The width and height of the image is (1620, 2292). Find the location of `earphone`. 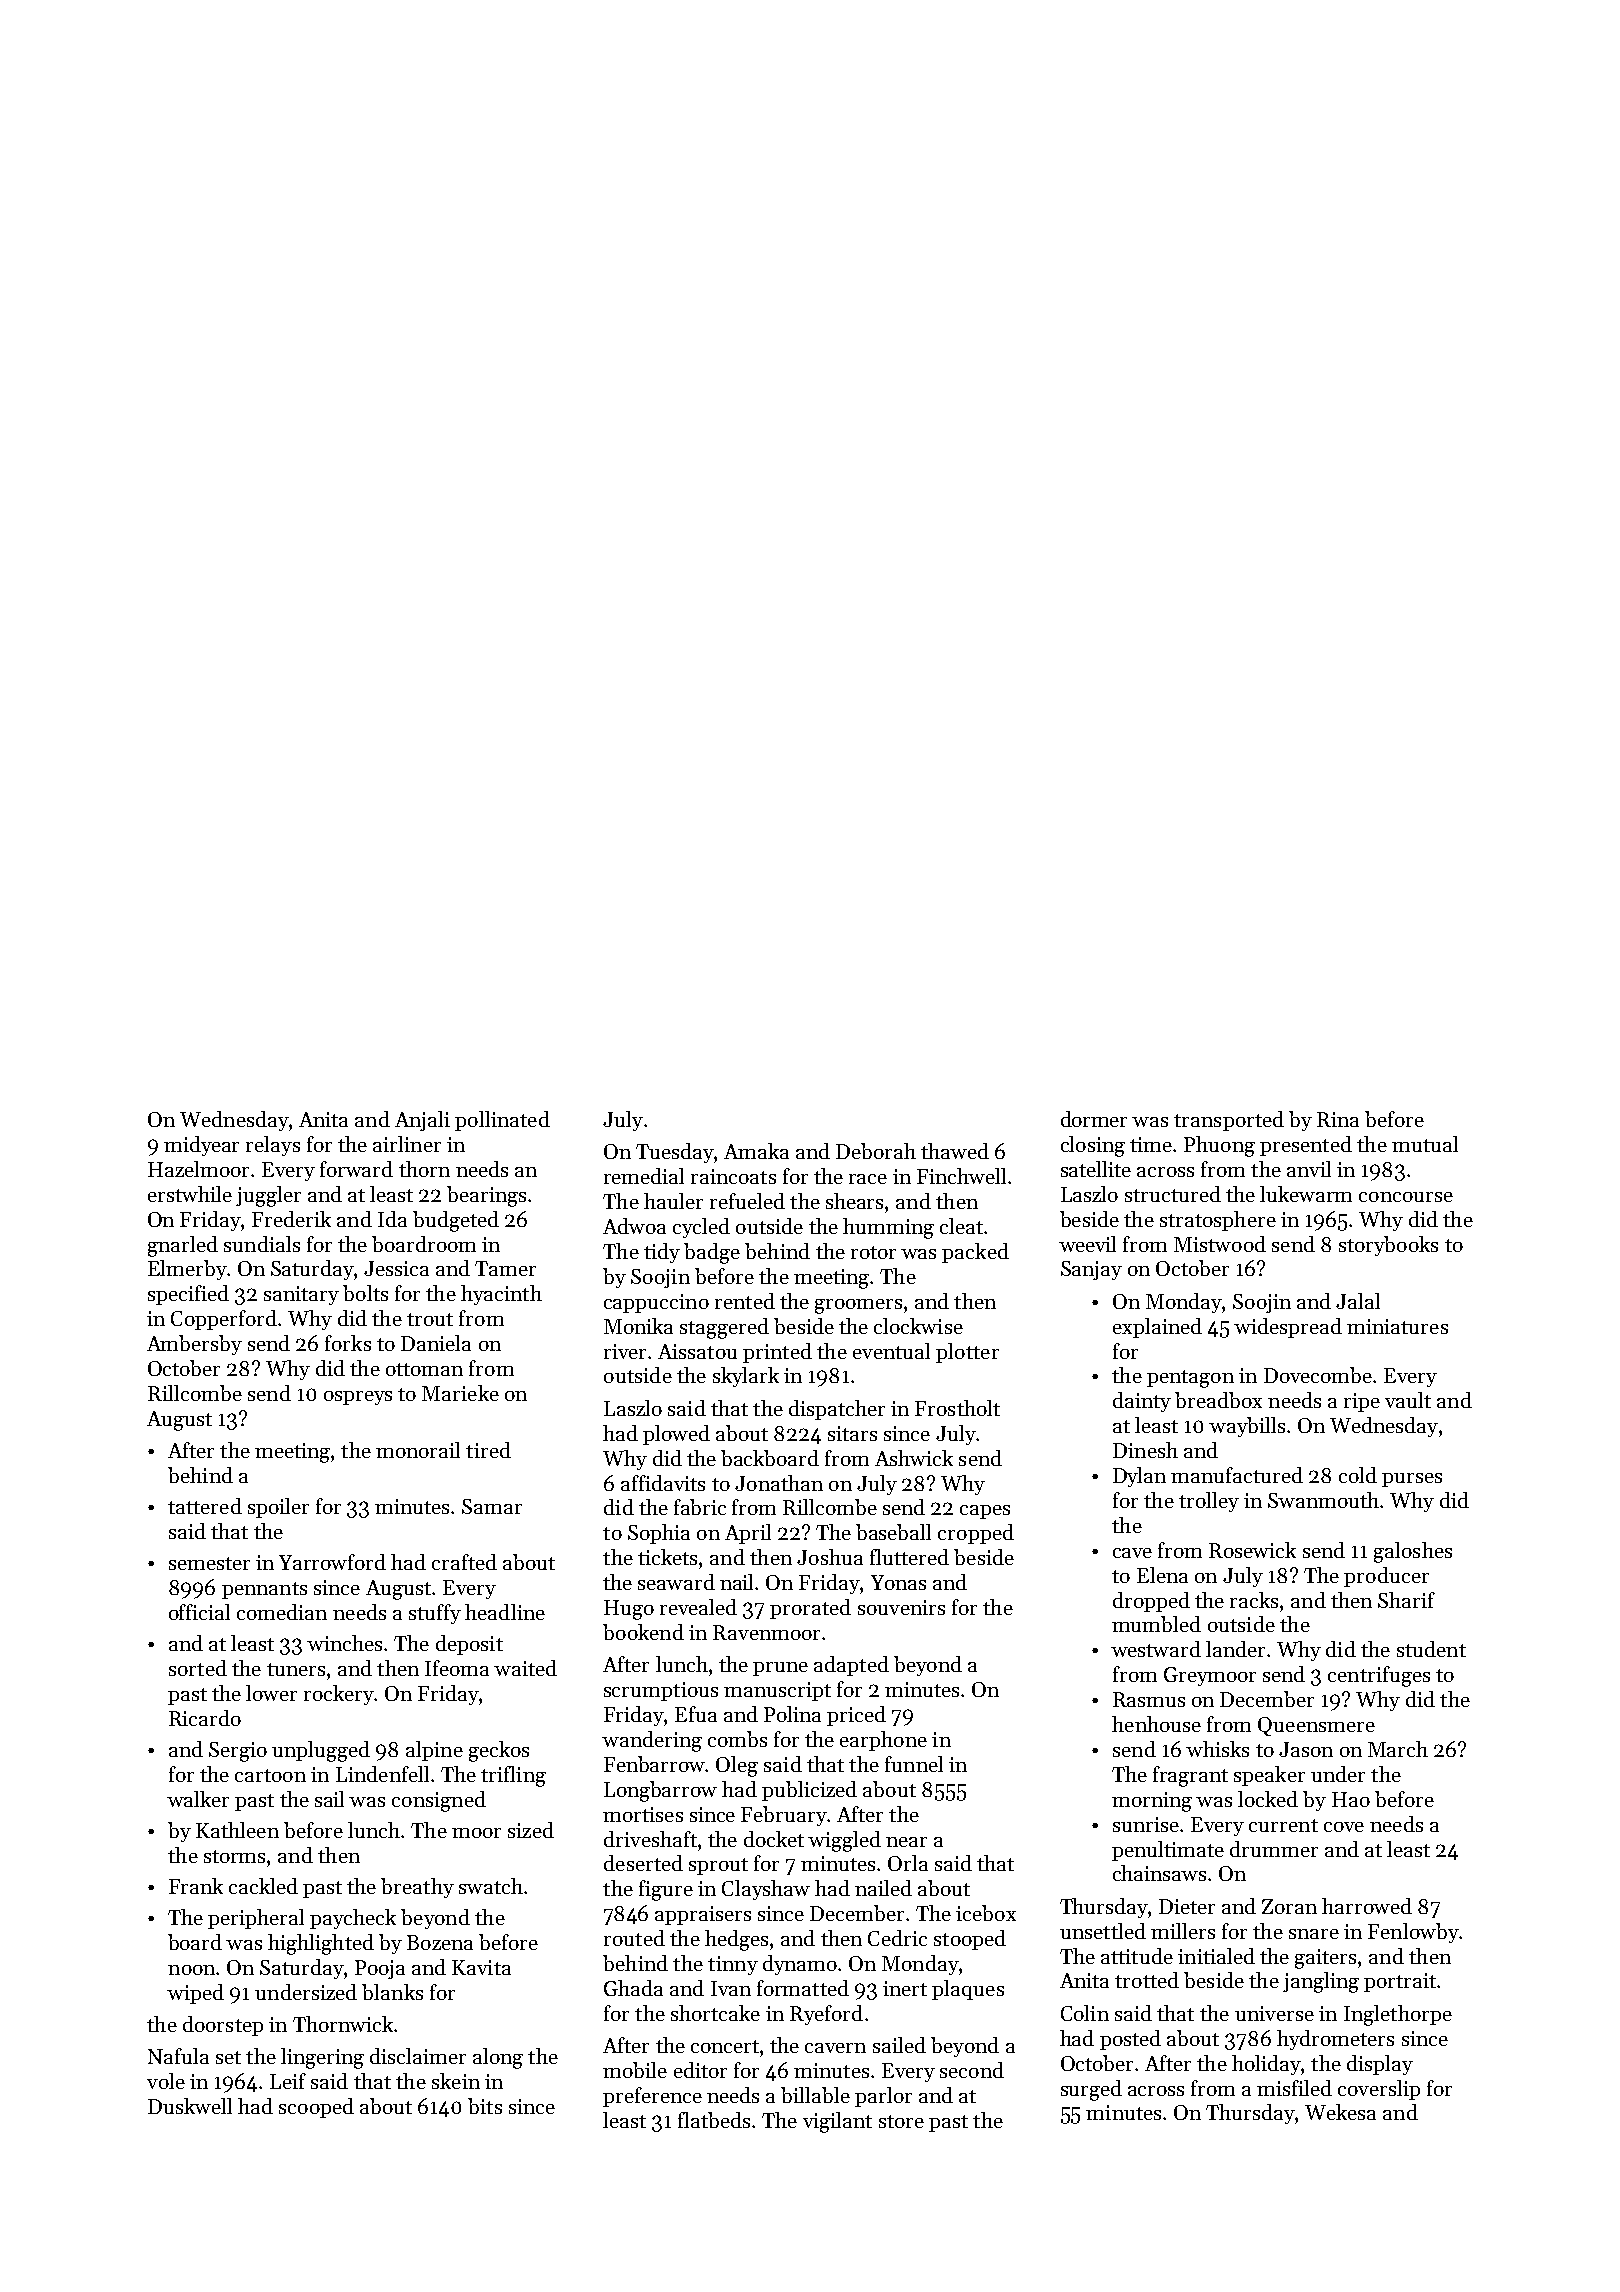

earphone is located at coordinates (883, 1741).
